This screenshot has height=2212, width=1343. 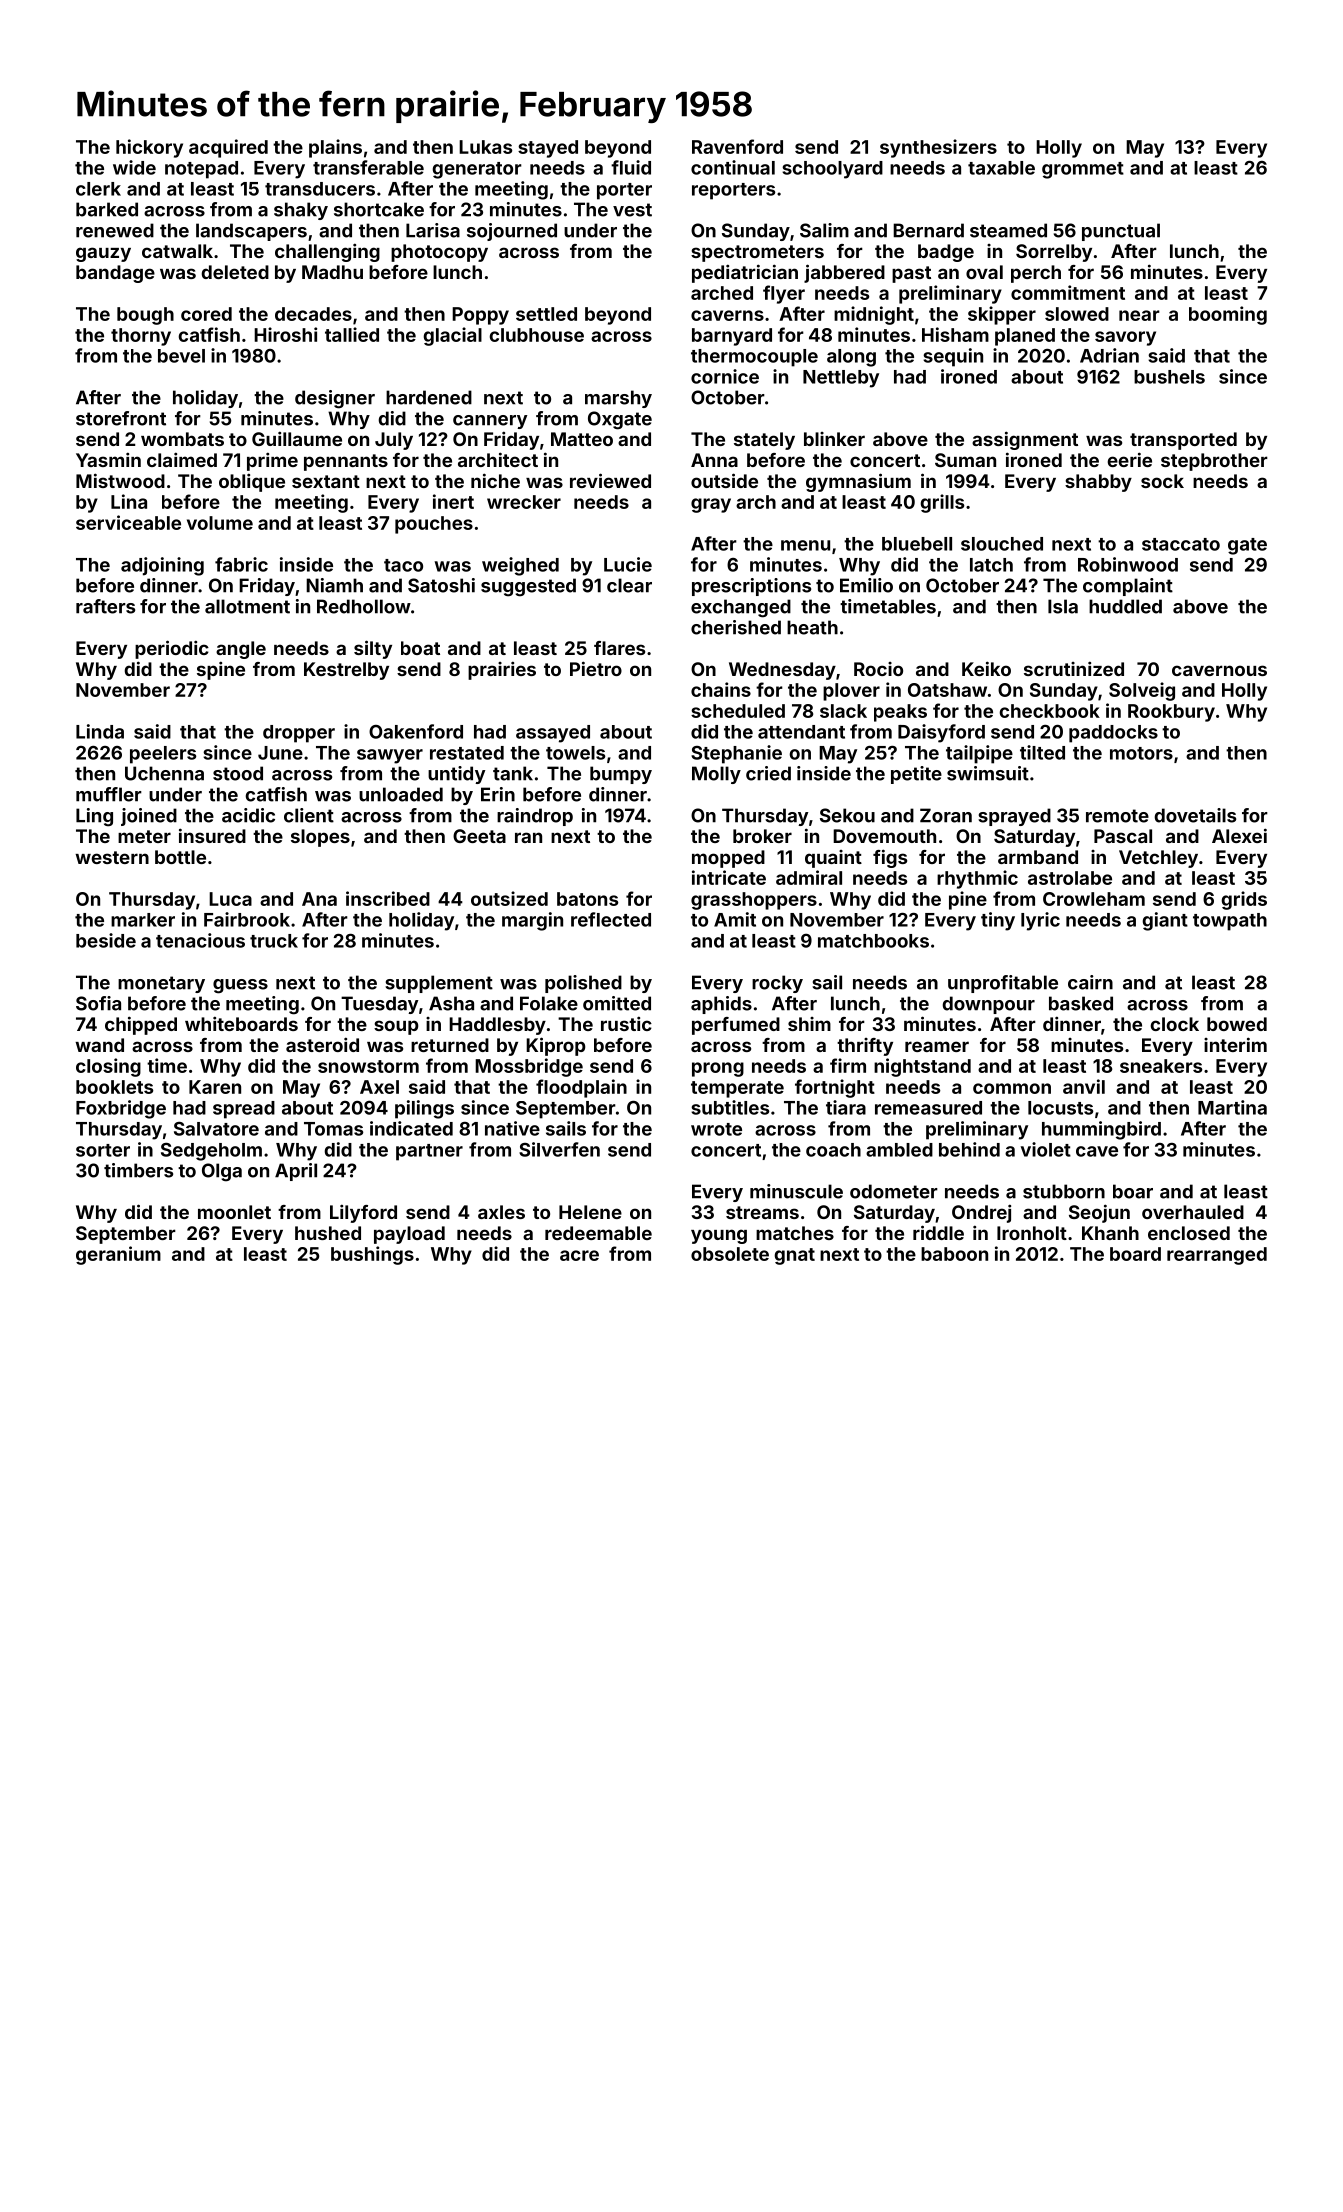 I want to click on quaint, so click(x=833, y=859).
